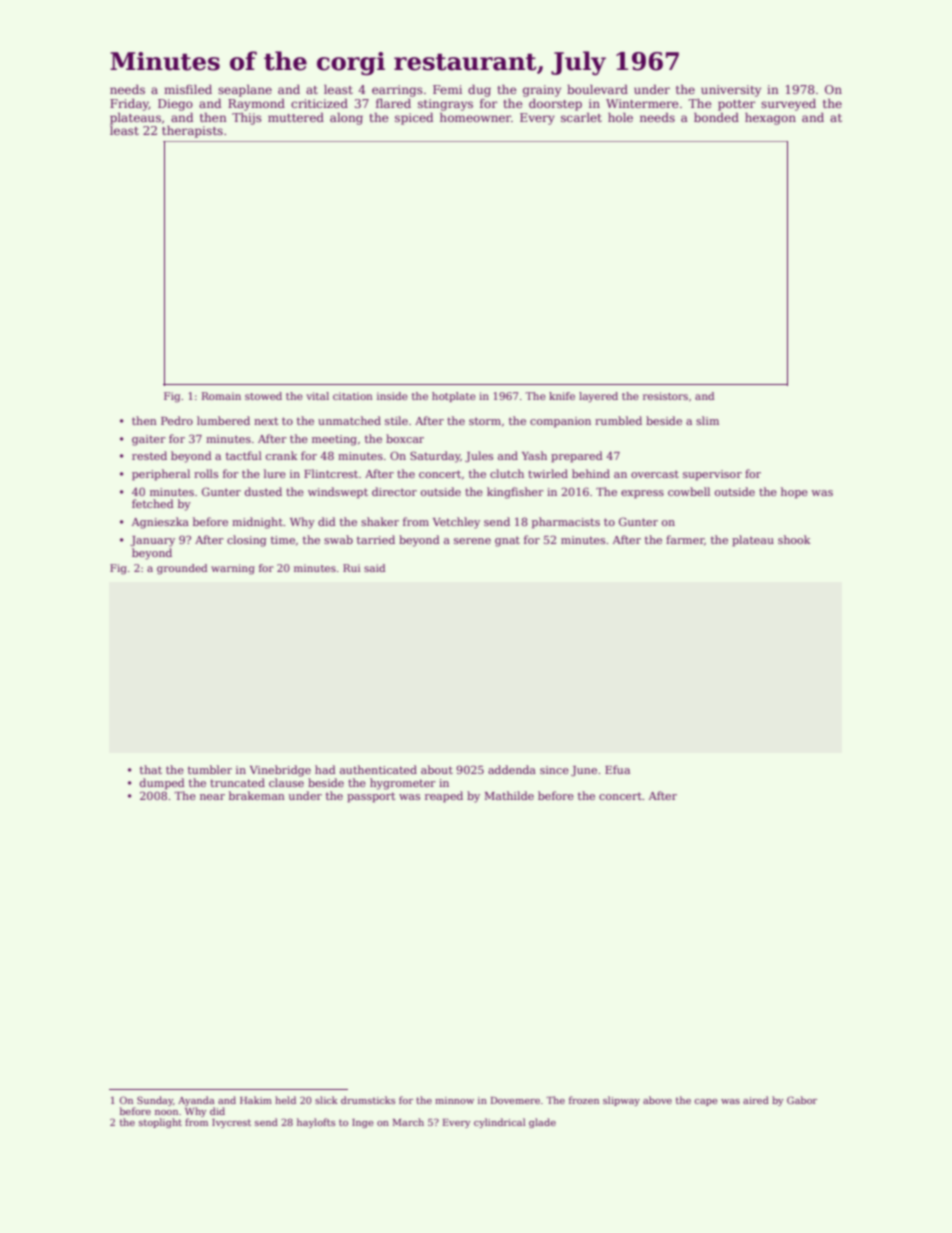 The height and width of the screenshot is (1233, 952). What do you see at coordinates (245, 90) in the screenshot?
I see `seaplane` at bounding box center [245, 90].
